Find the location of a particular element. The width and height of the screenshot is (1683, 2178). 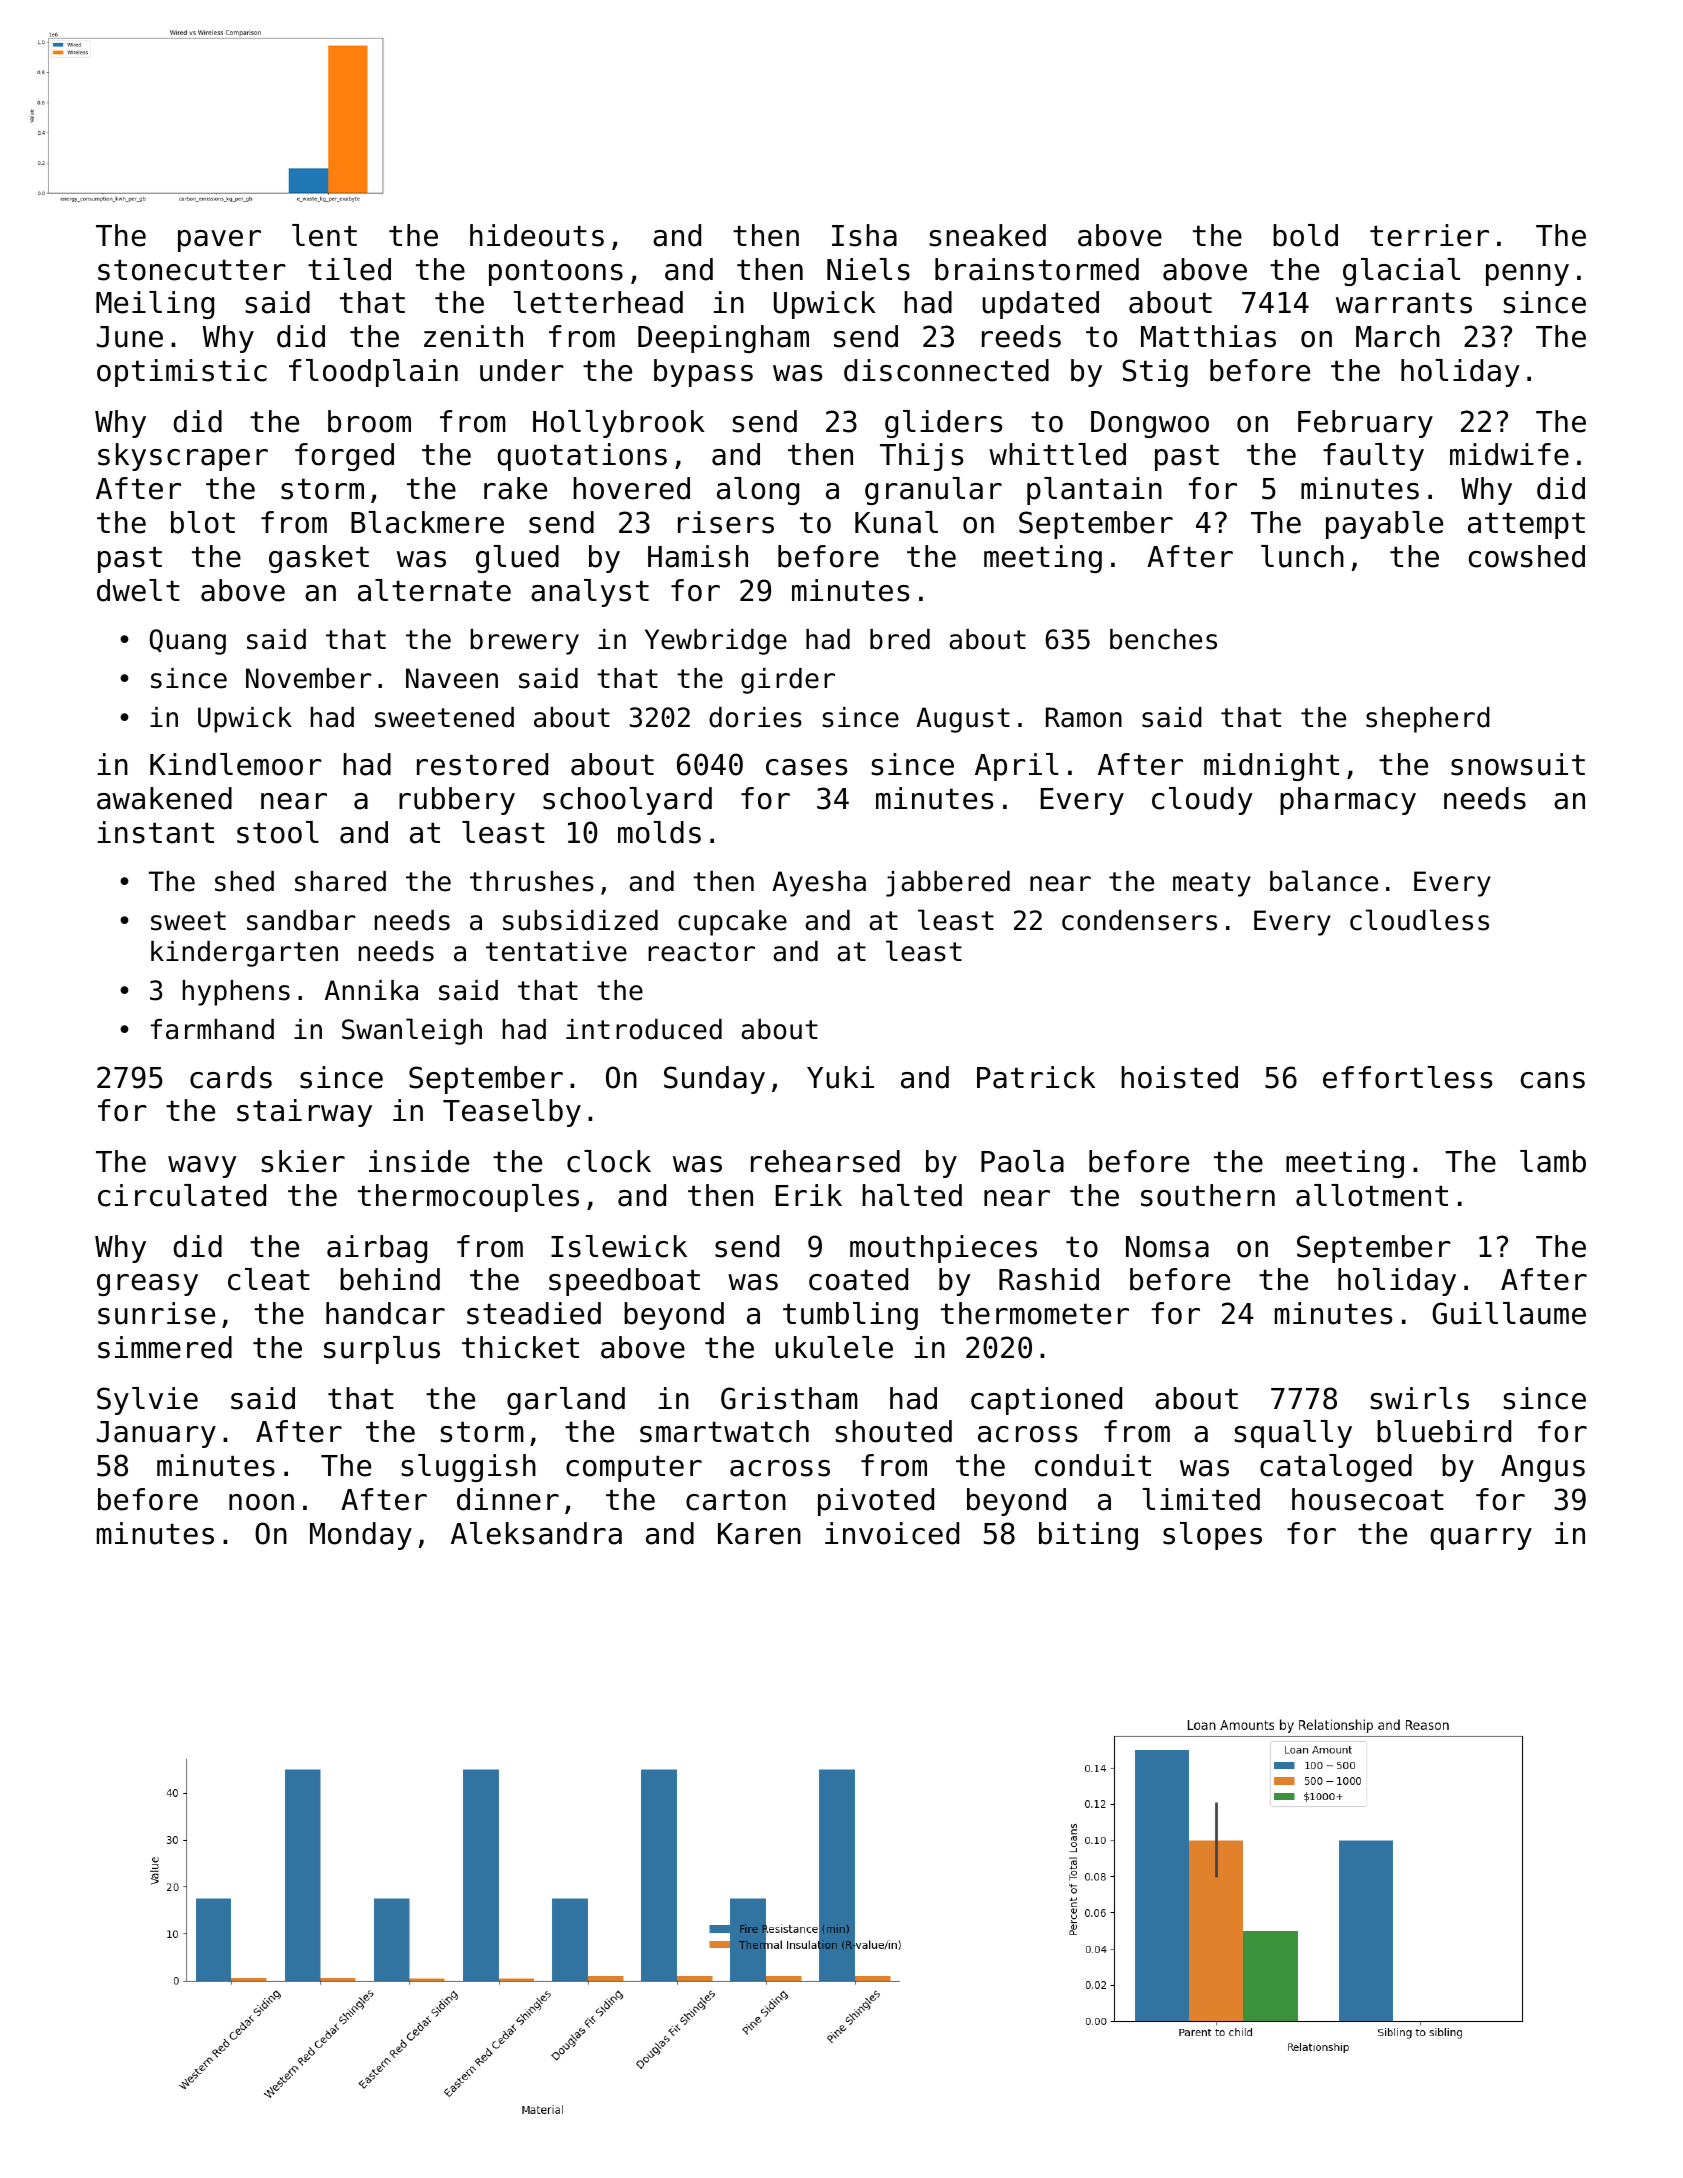

cards is located at coordinates (231, 1077).
